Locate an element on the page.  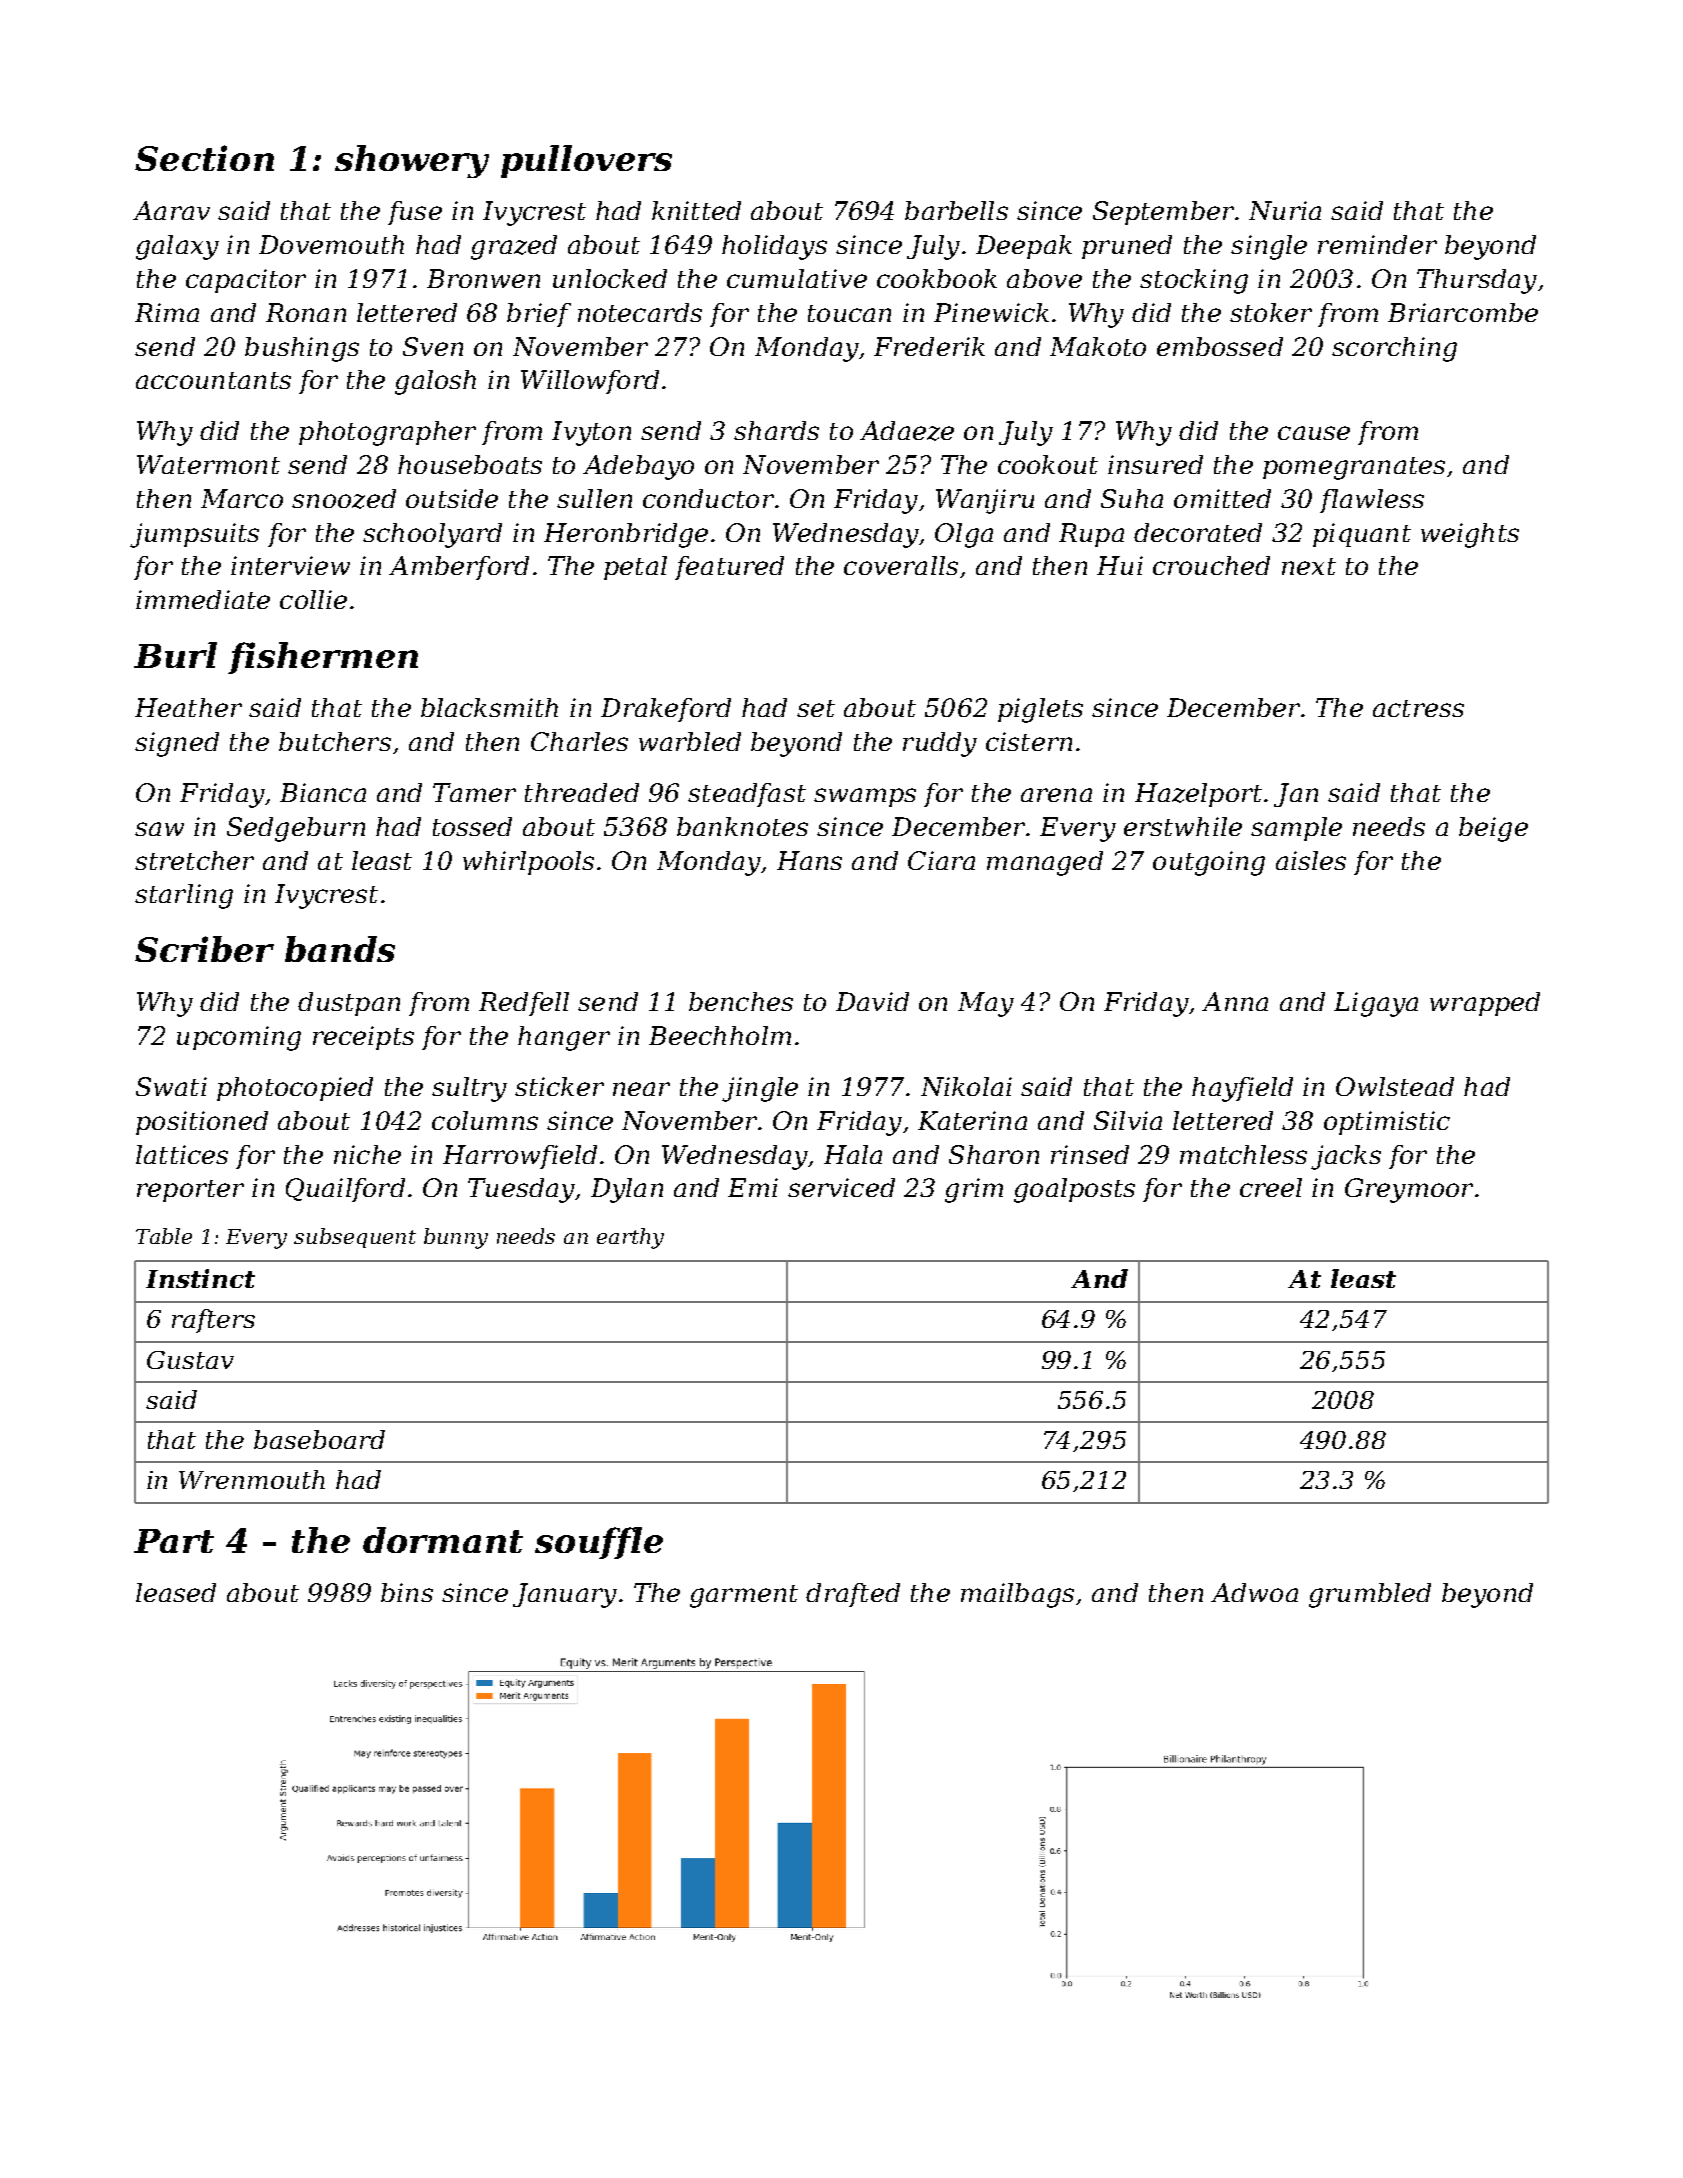
fuse is located at coordinates (415, 213).
